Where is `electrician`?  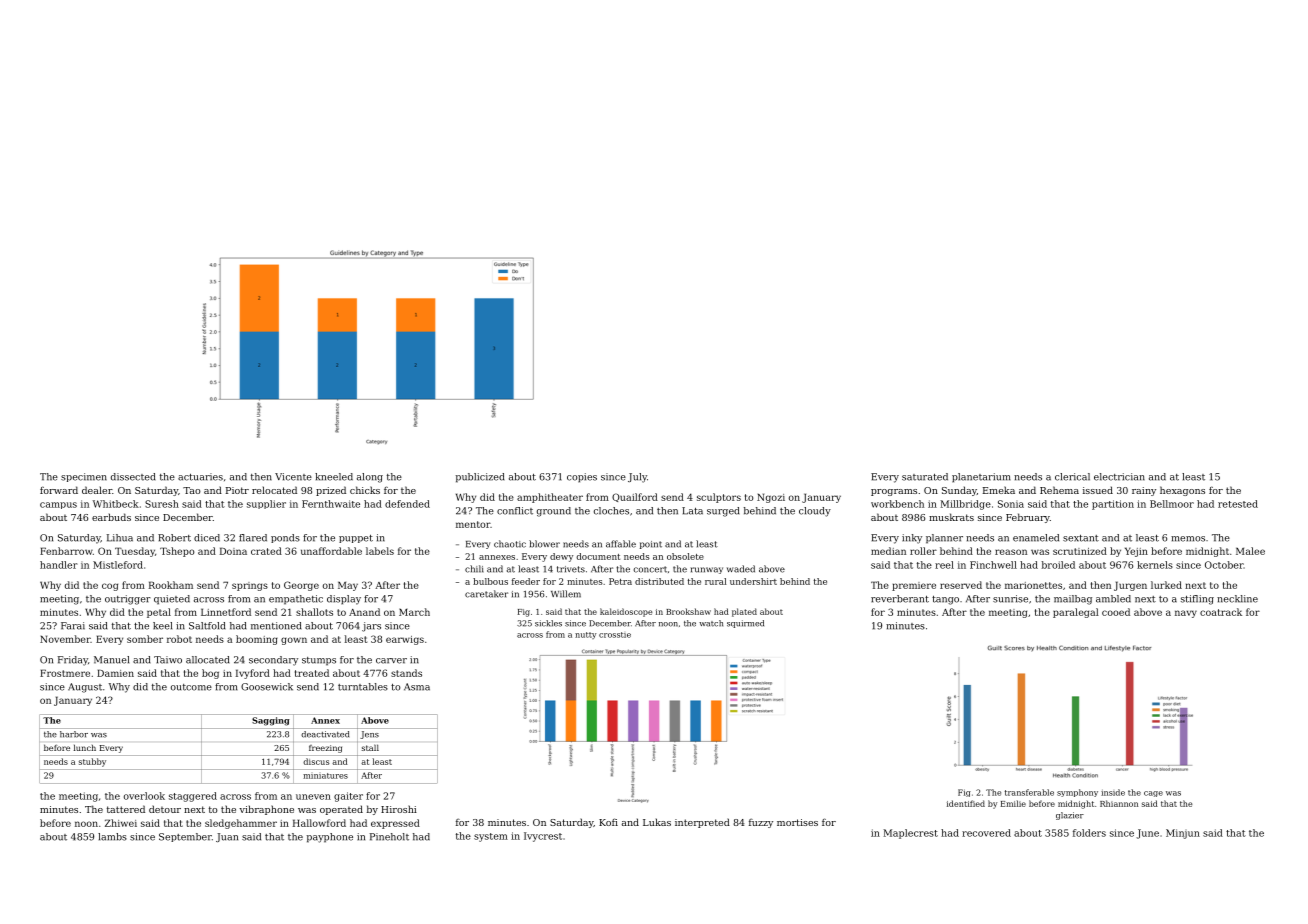
electrician is located at coordinates (1119, 477).
